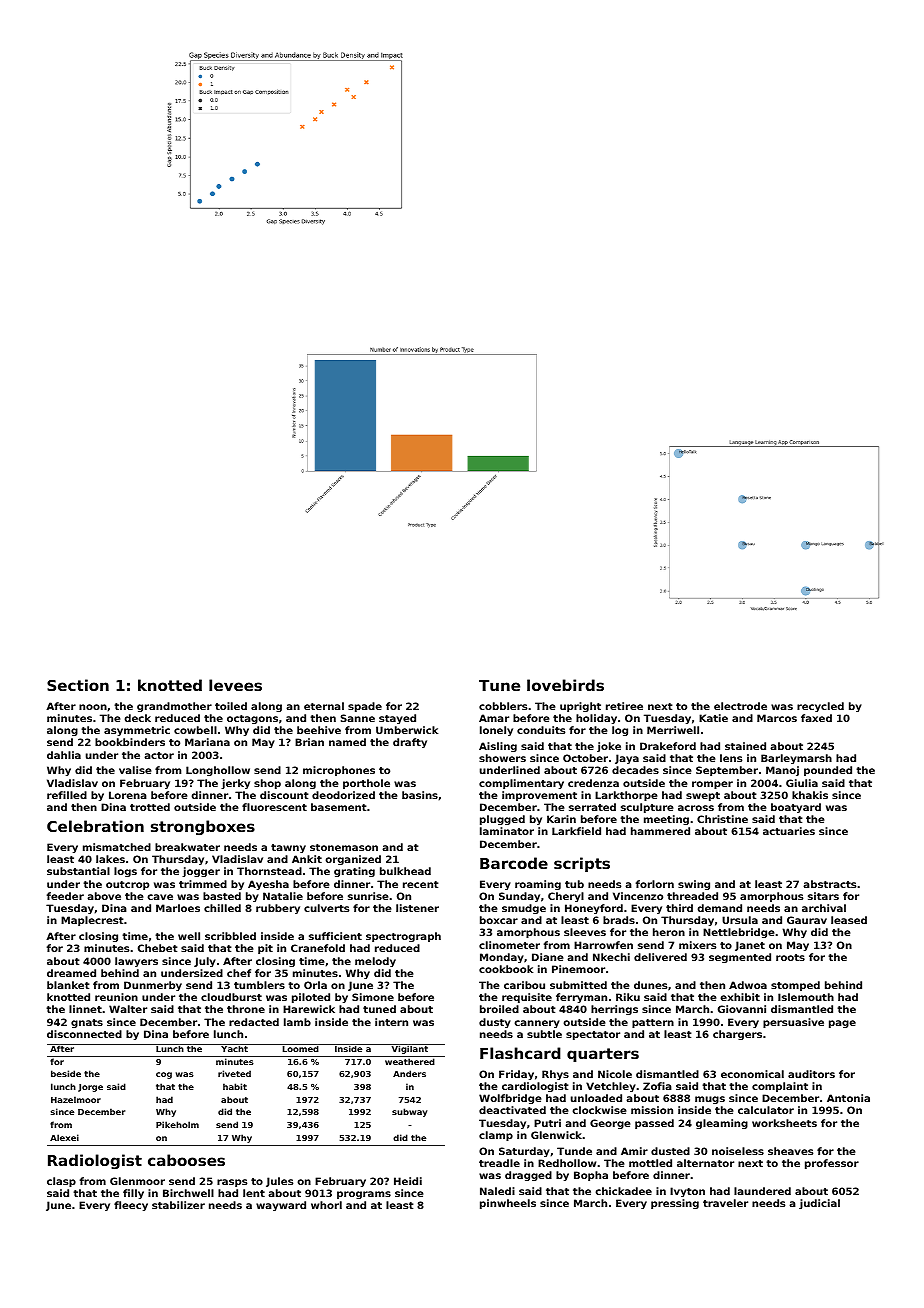  What do you see at coordinates (670, 1151) in the page?
I see `dusted` at bounding box center [670, 1151].
